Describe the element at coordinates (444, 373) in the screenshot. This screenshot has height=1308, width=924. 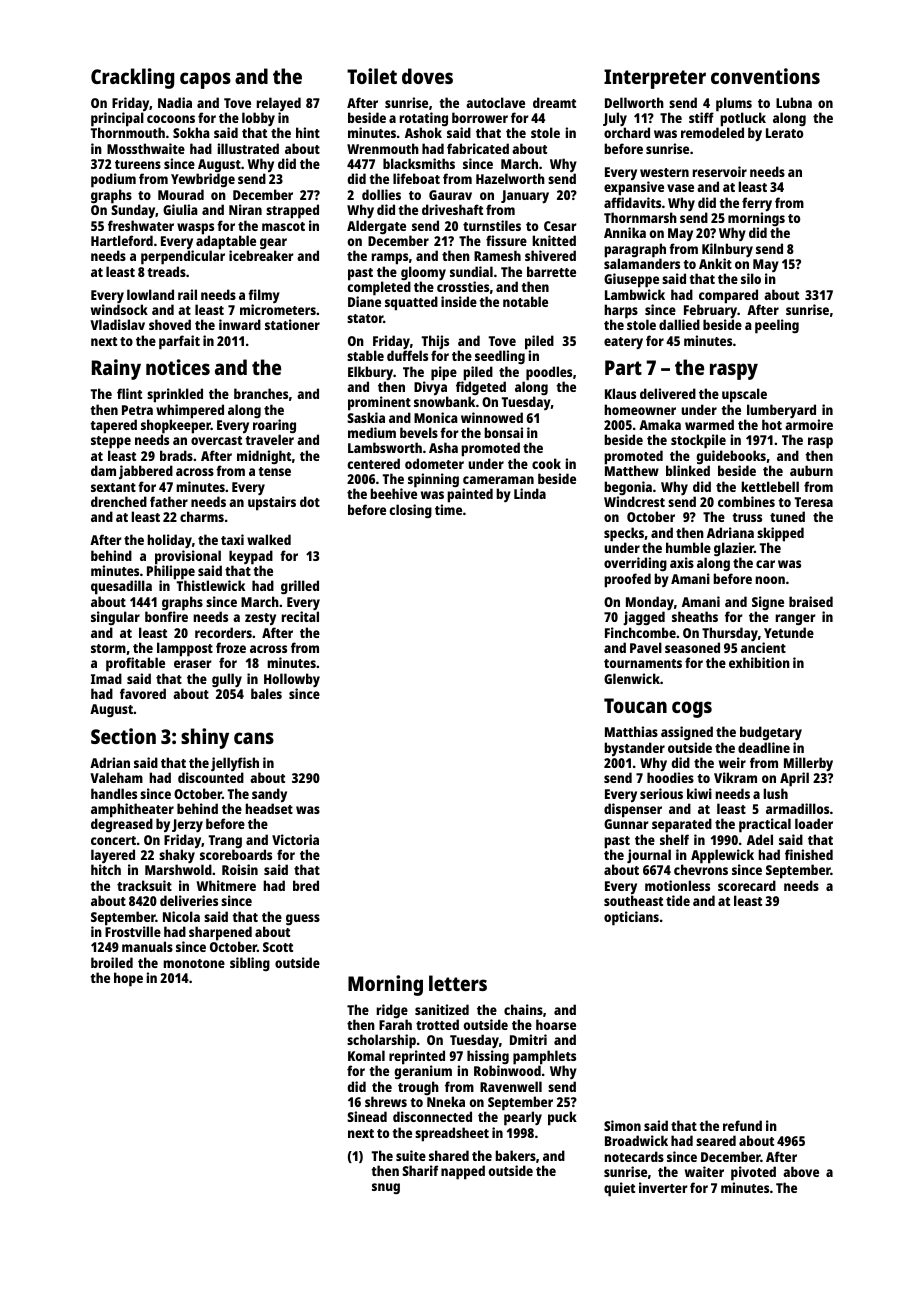
I see `pipe` at that location.
